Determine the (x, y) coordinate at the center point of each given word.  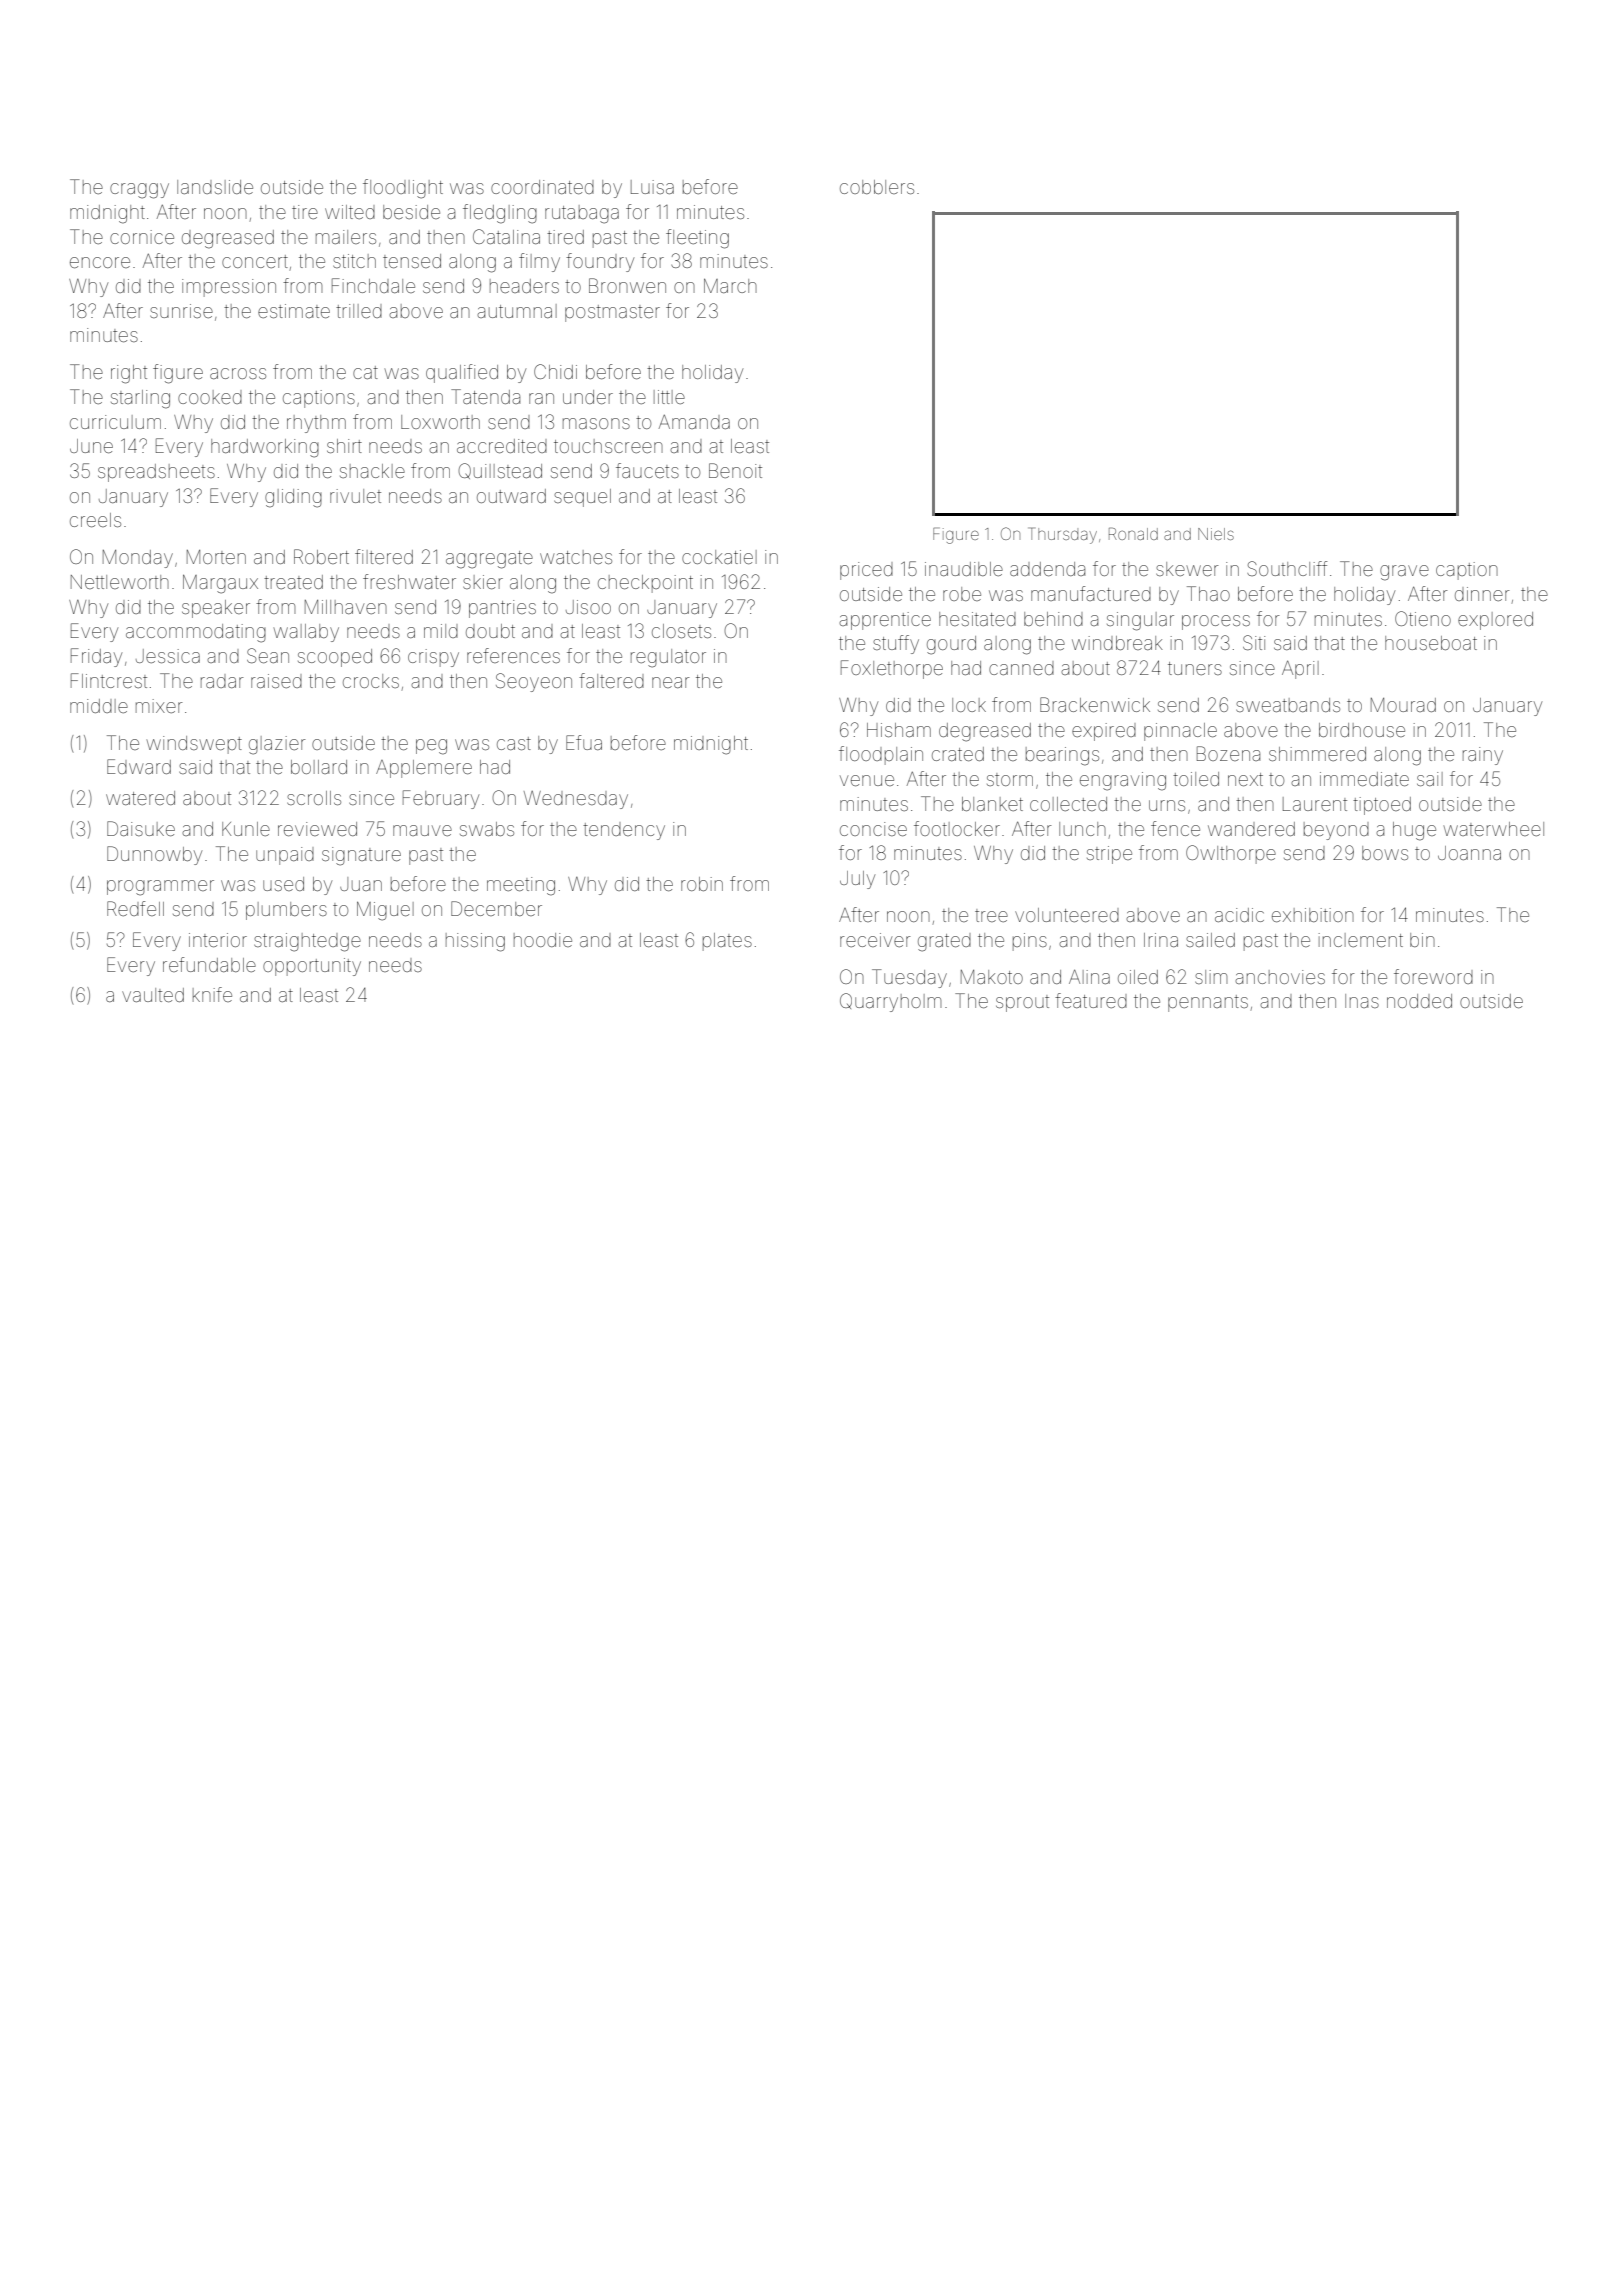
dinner (1482, 594)
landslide (215, 187)
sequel (582, 498)
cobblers (877, 187)
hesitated (977, 619)
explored (1495, 621)
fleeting (697, 239)
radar (222, 681)
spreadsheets (156, 473)
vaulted (153, 995)
